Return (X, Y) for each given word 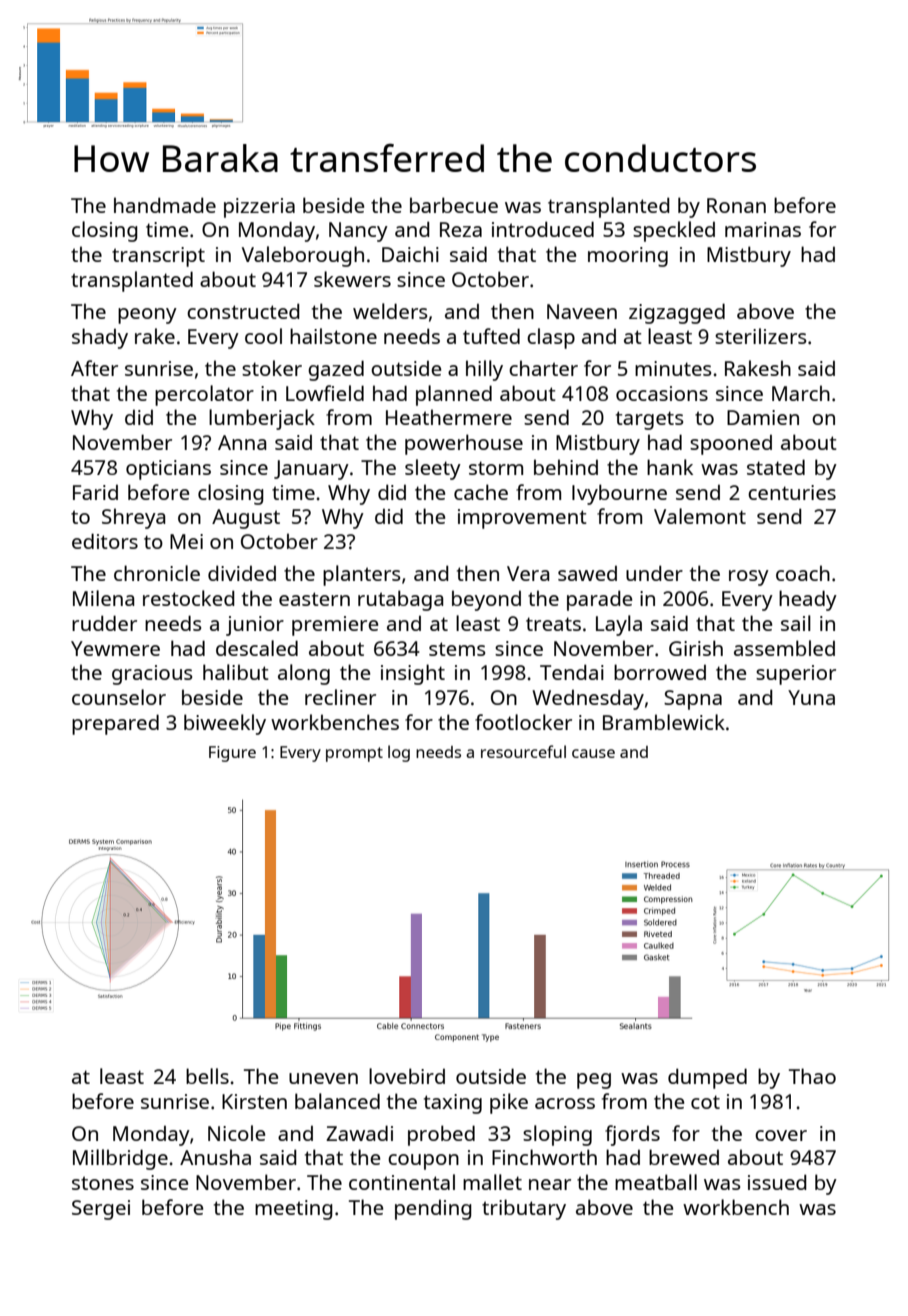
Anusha (215, 1157)
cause (593, 753)
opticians (168, 470)
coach (803, 573)
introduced (543, 229)
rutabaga (400, 600)
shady (100, 338)
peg (594, 1081)
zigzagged (677, 313)
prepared (115, 724)
